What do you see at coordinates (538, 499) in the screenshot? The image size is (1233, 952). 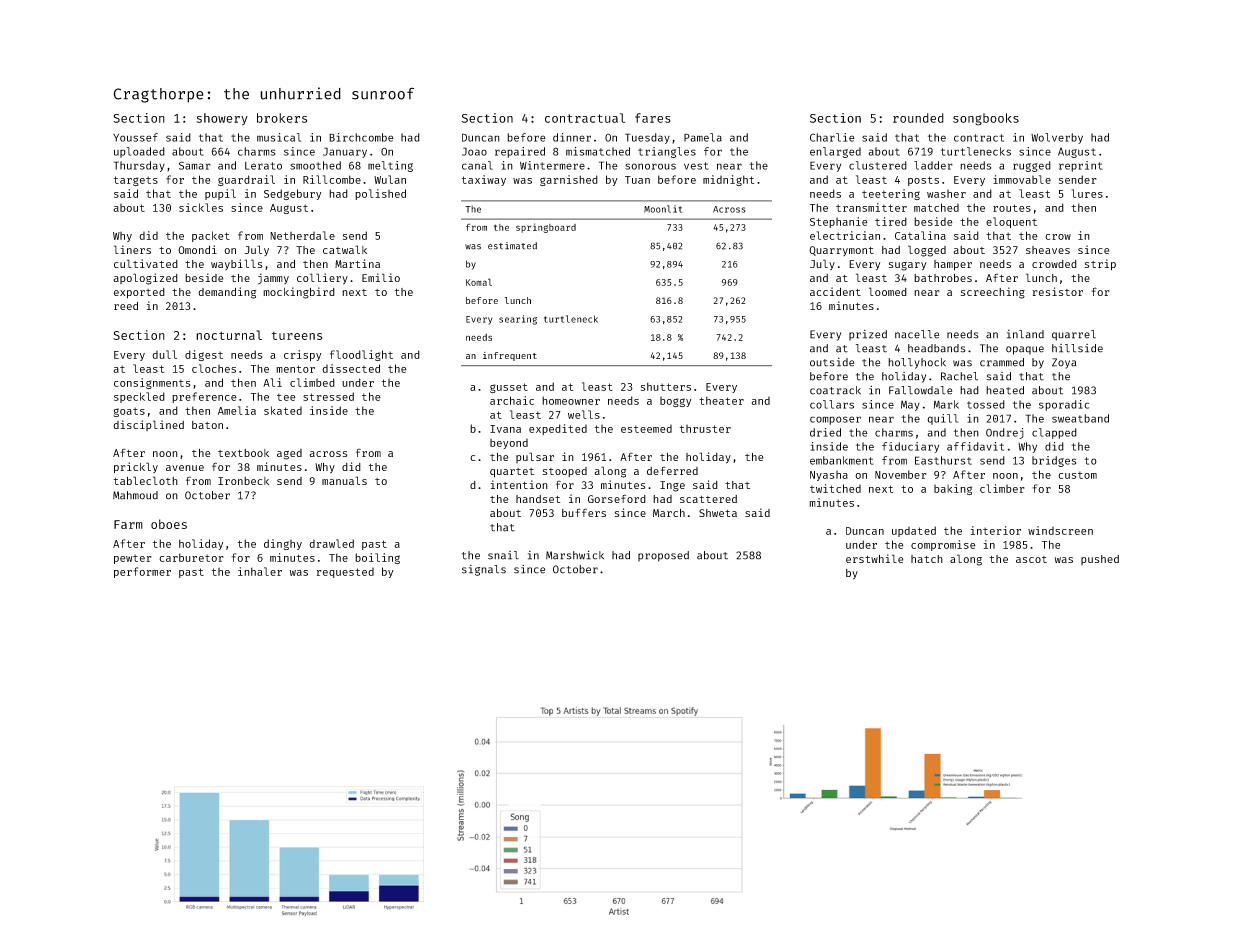 I see `handset` at bounding box center [538, 499].
